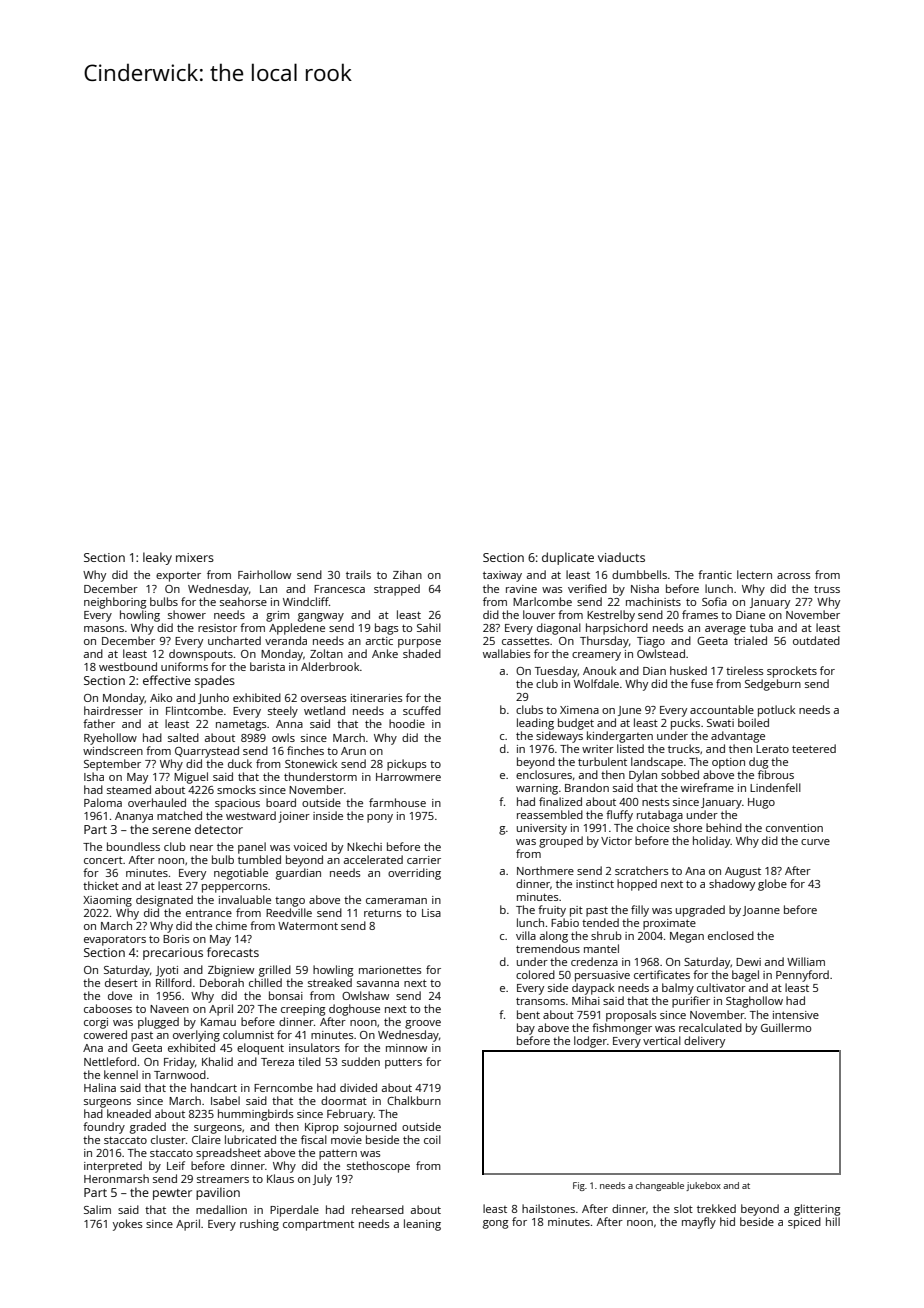 The height and width of the document is (1308, 924). I want to click on masons, so click(104, 629).
